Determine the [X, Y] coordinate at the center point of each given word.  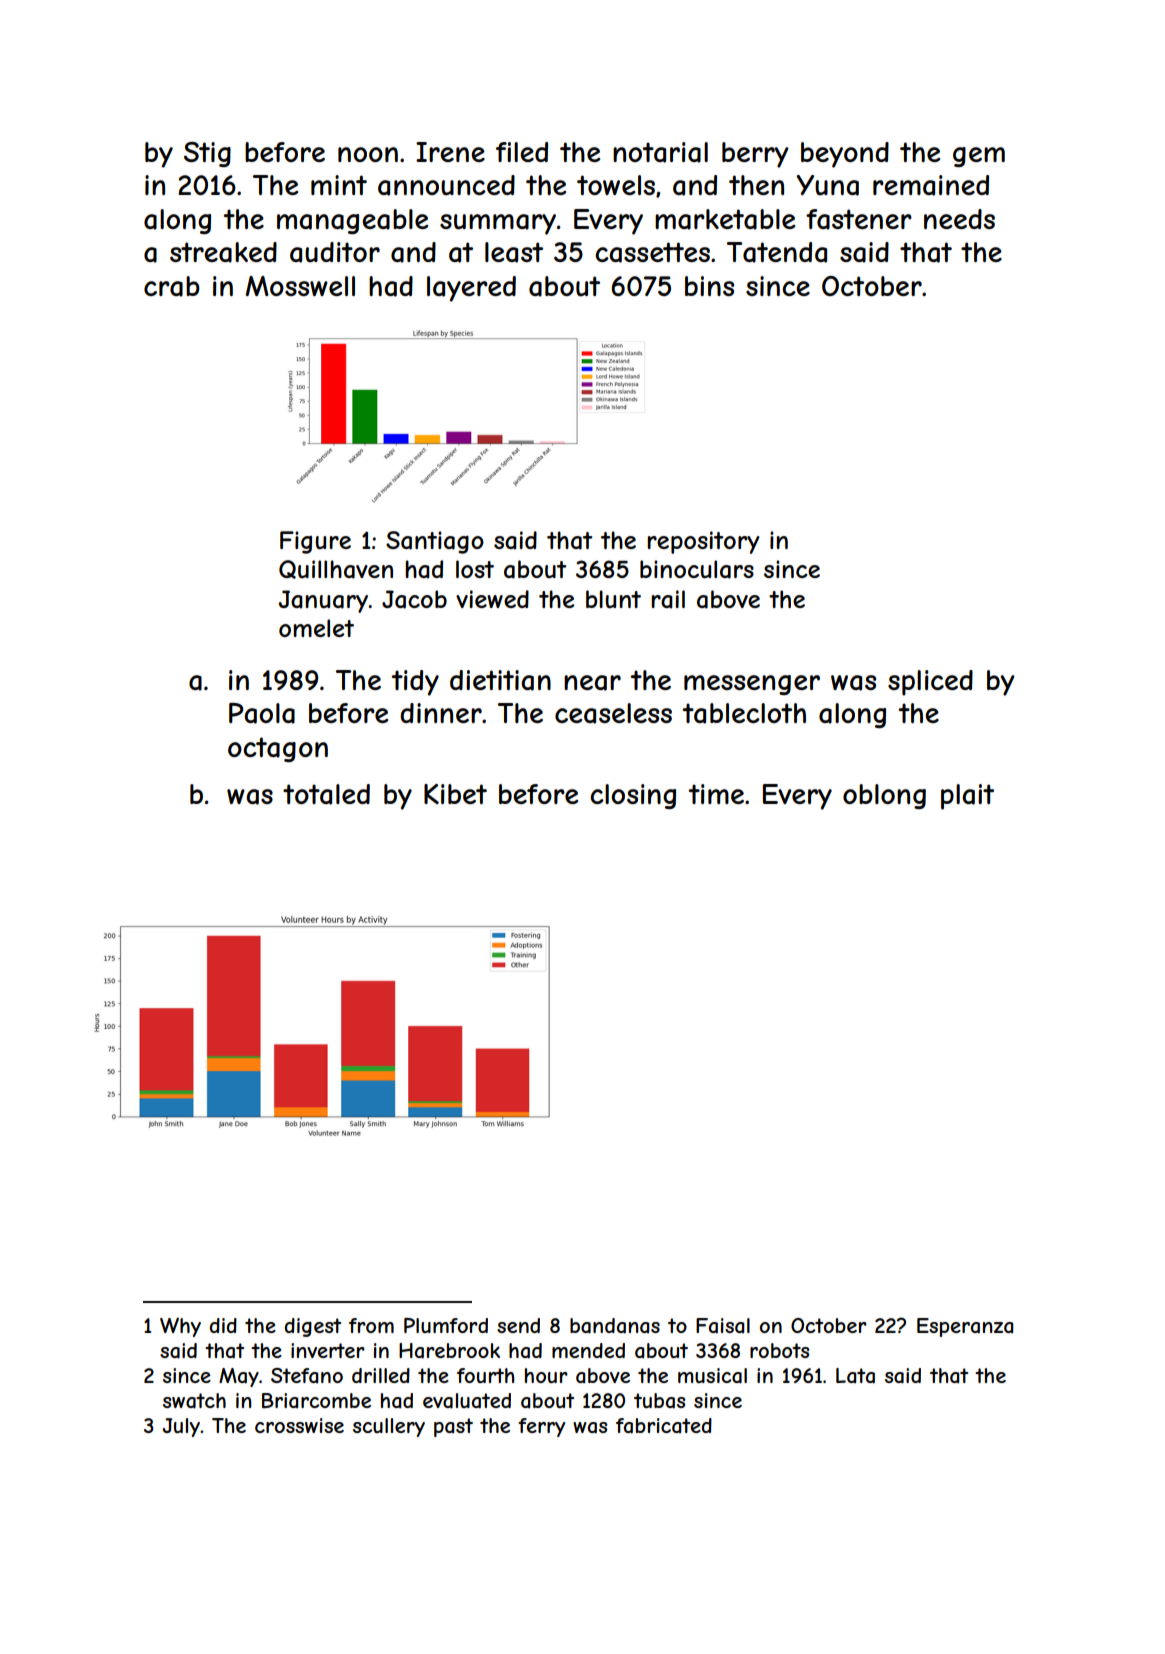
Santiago [435, 542]
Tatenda [777, 252]
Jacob [414, 599]
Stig [207, 154]
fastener [859, 219]
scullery [389, 1427]
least [514, 252]
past [453, 1427]
